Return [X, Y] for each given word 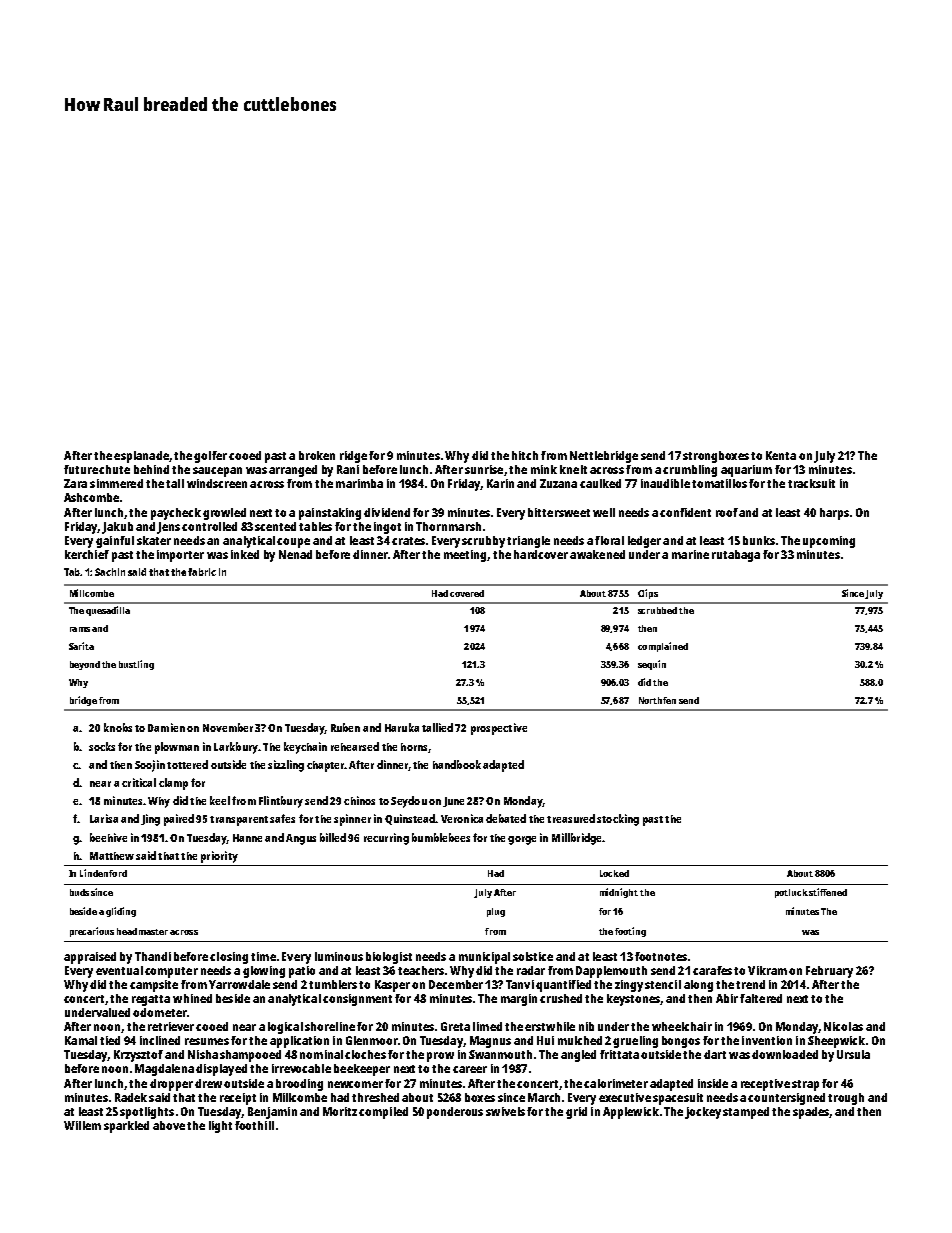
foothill [254, 1125]
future [81, 469]
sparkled [126, 1127]
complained [663, 647]
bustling [136, 665]
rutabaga [736, 556]
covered [467, 593]
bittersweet [559, 512]
